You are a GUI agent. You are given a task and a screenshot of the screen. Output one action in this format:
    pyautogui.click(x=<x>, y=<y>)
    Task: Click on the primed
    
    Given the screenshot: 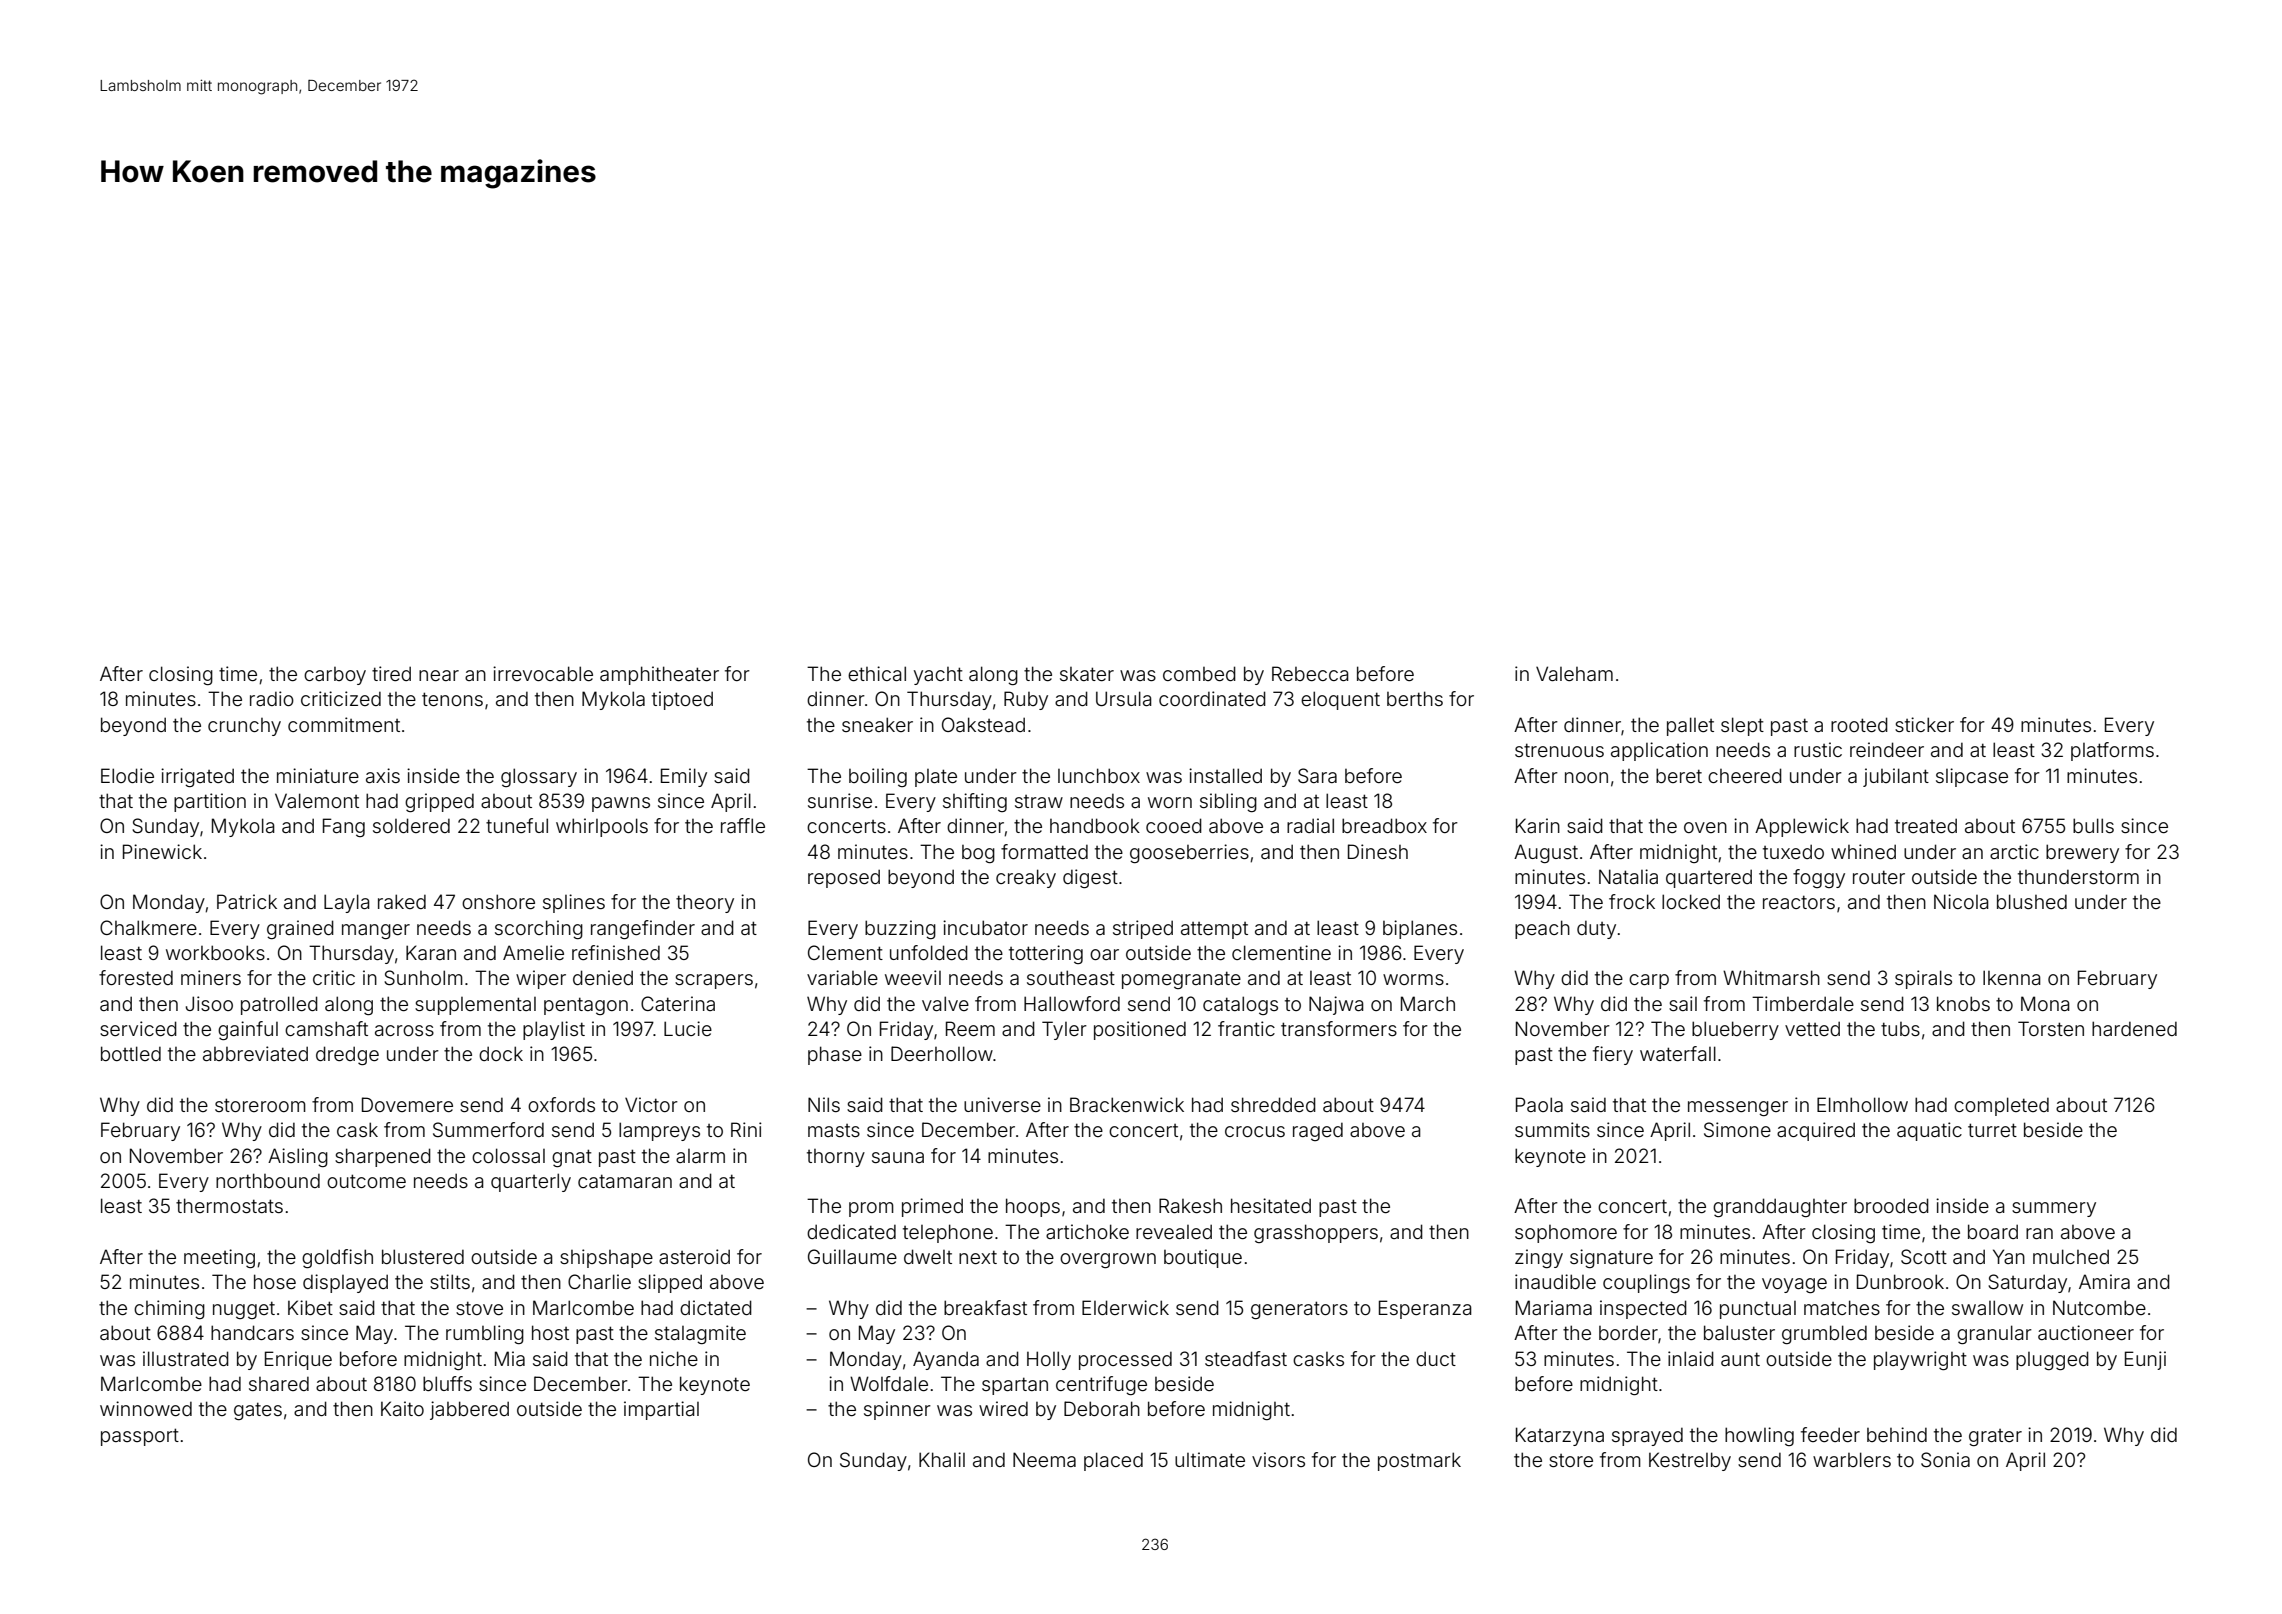 What is the action you would take?
    pyautogui.click(x=932, y=1207)
